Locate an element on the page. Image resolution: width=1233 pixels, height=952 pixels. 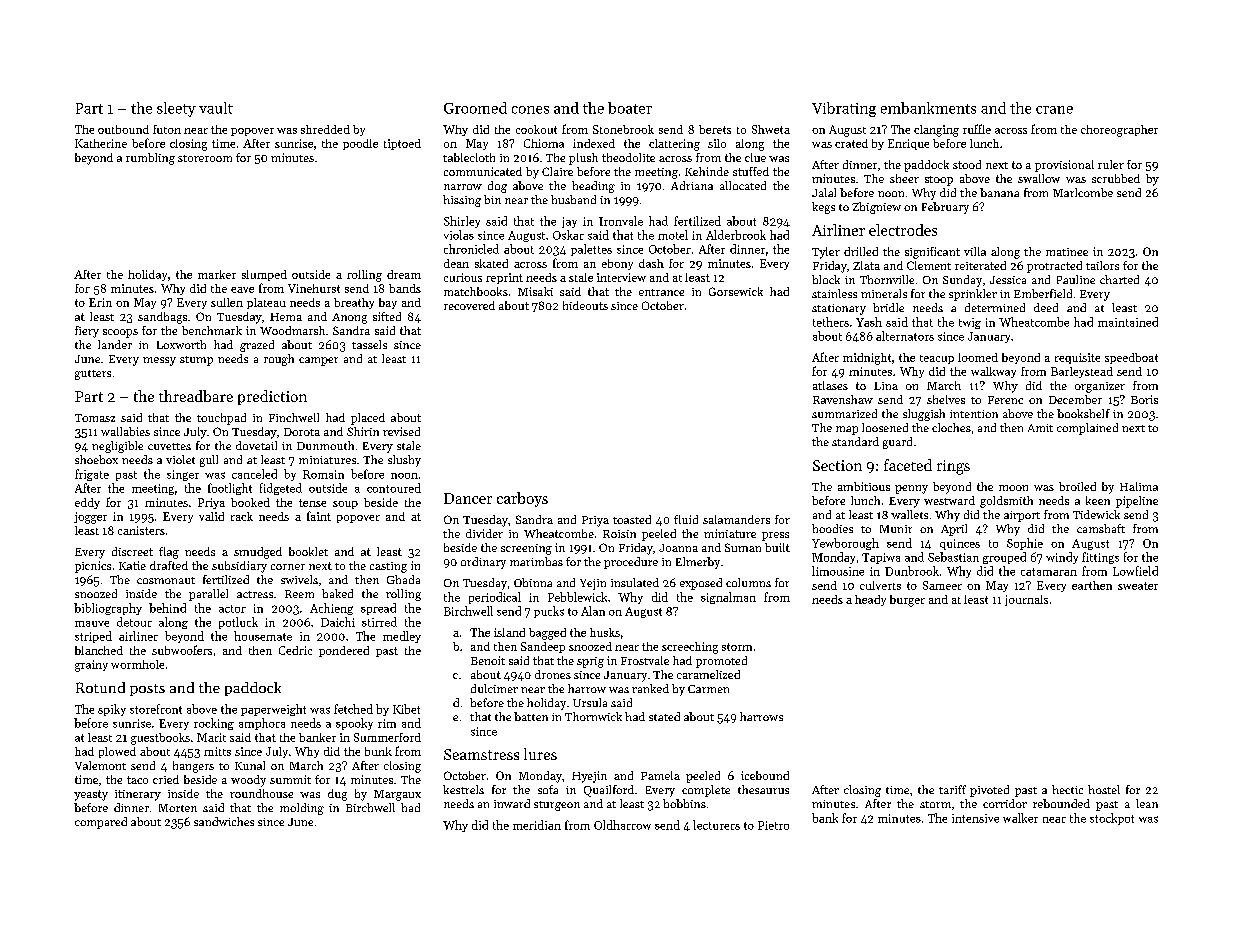
press is located at coordinates (775, 536).
